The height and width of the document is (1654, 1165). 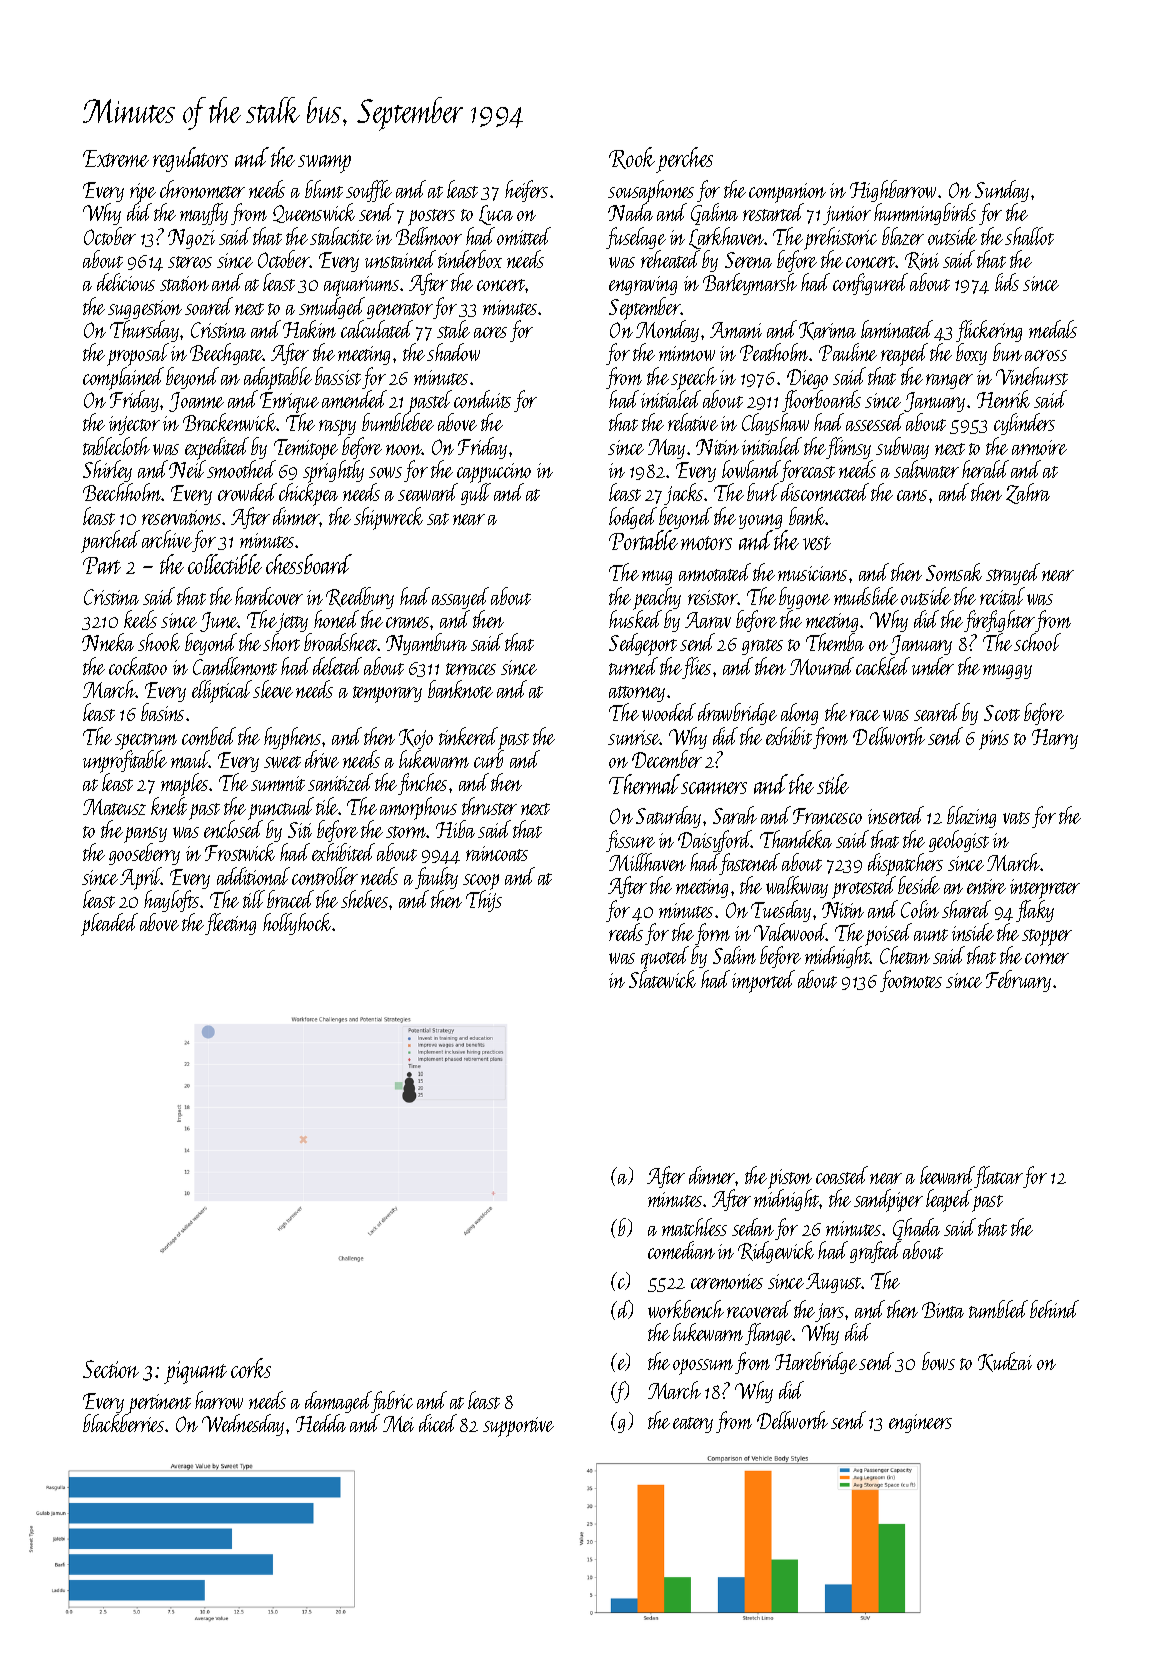 What do you see at coordinates (324, 164) in the document?
I see `swamp` at bounding box center [324, 164].
